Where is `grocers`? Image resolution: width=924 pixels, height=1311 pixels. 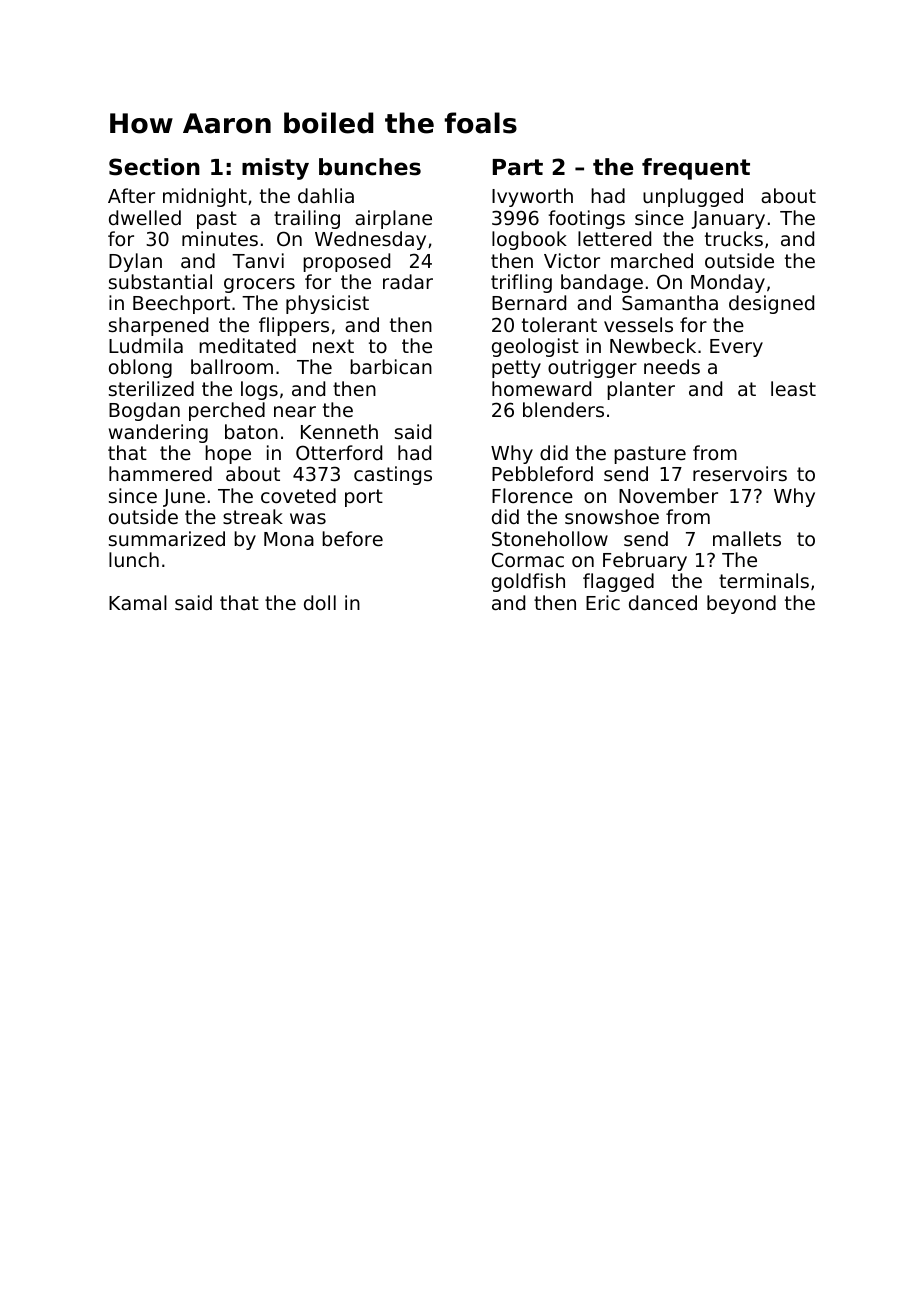
grocers is located at coordinates (259, 285).
